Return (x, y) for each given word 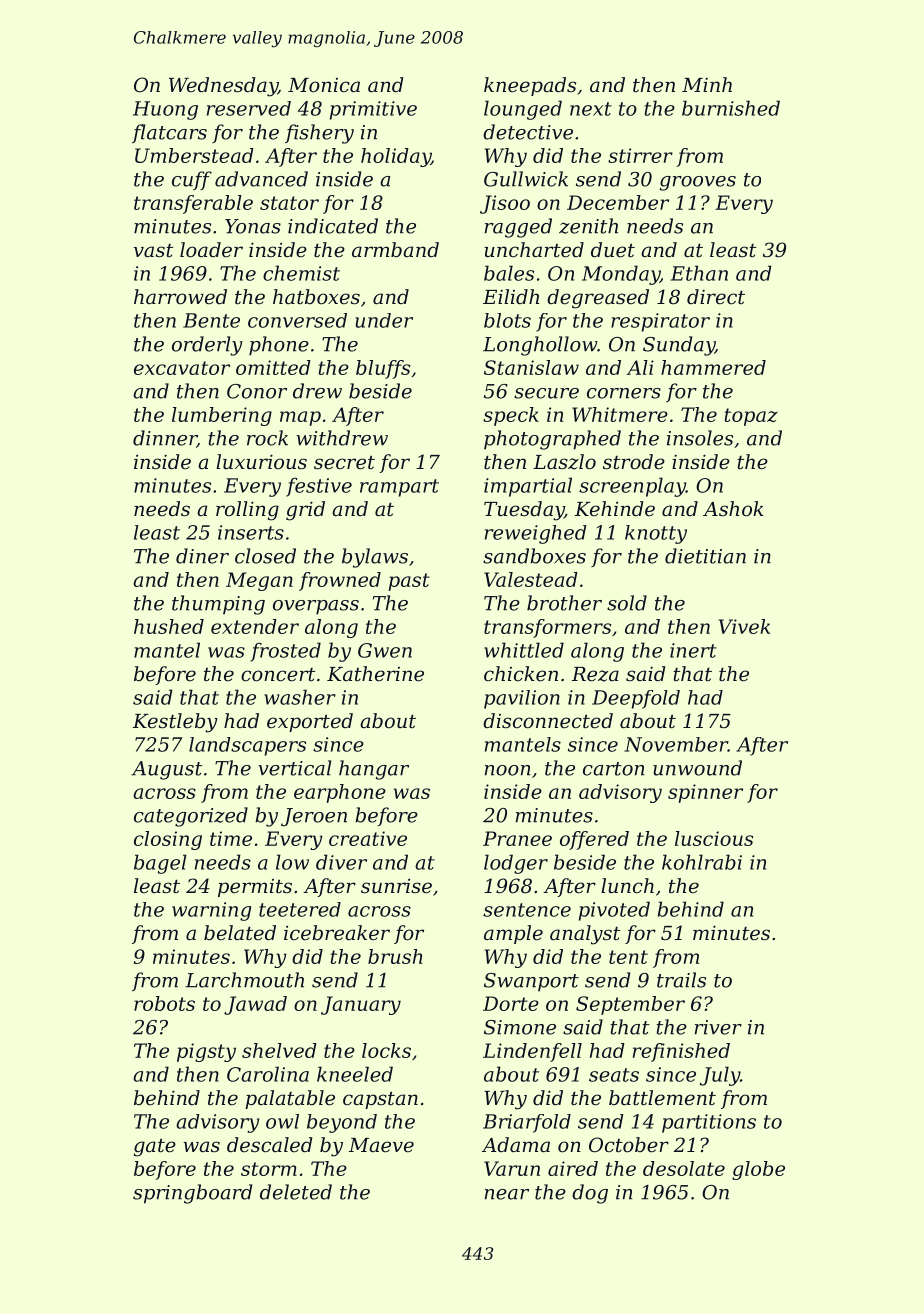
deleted (296, 1192)
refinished (681, 1052)
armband (395, 249)
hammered (713, 367)
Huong (165, 110)
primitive (373, 110)
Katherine (375, 674)
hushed (169, 626)
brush (395, 956)
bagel (160, 864)
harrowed (180, 297)
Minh (707, 84)
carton (614, 769)
